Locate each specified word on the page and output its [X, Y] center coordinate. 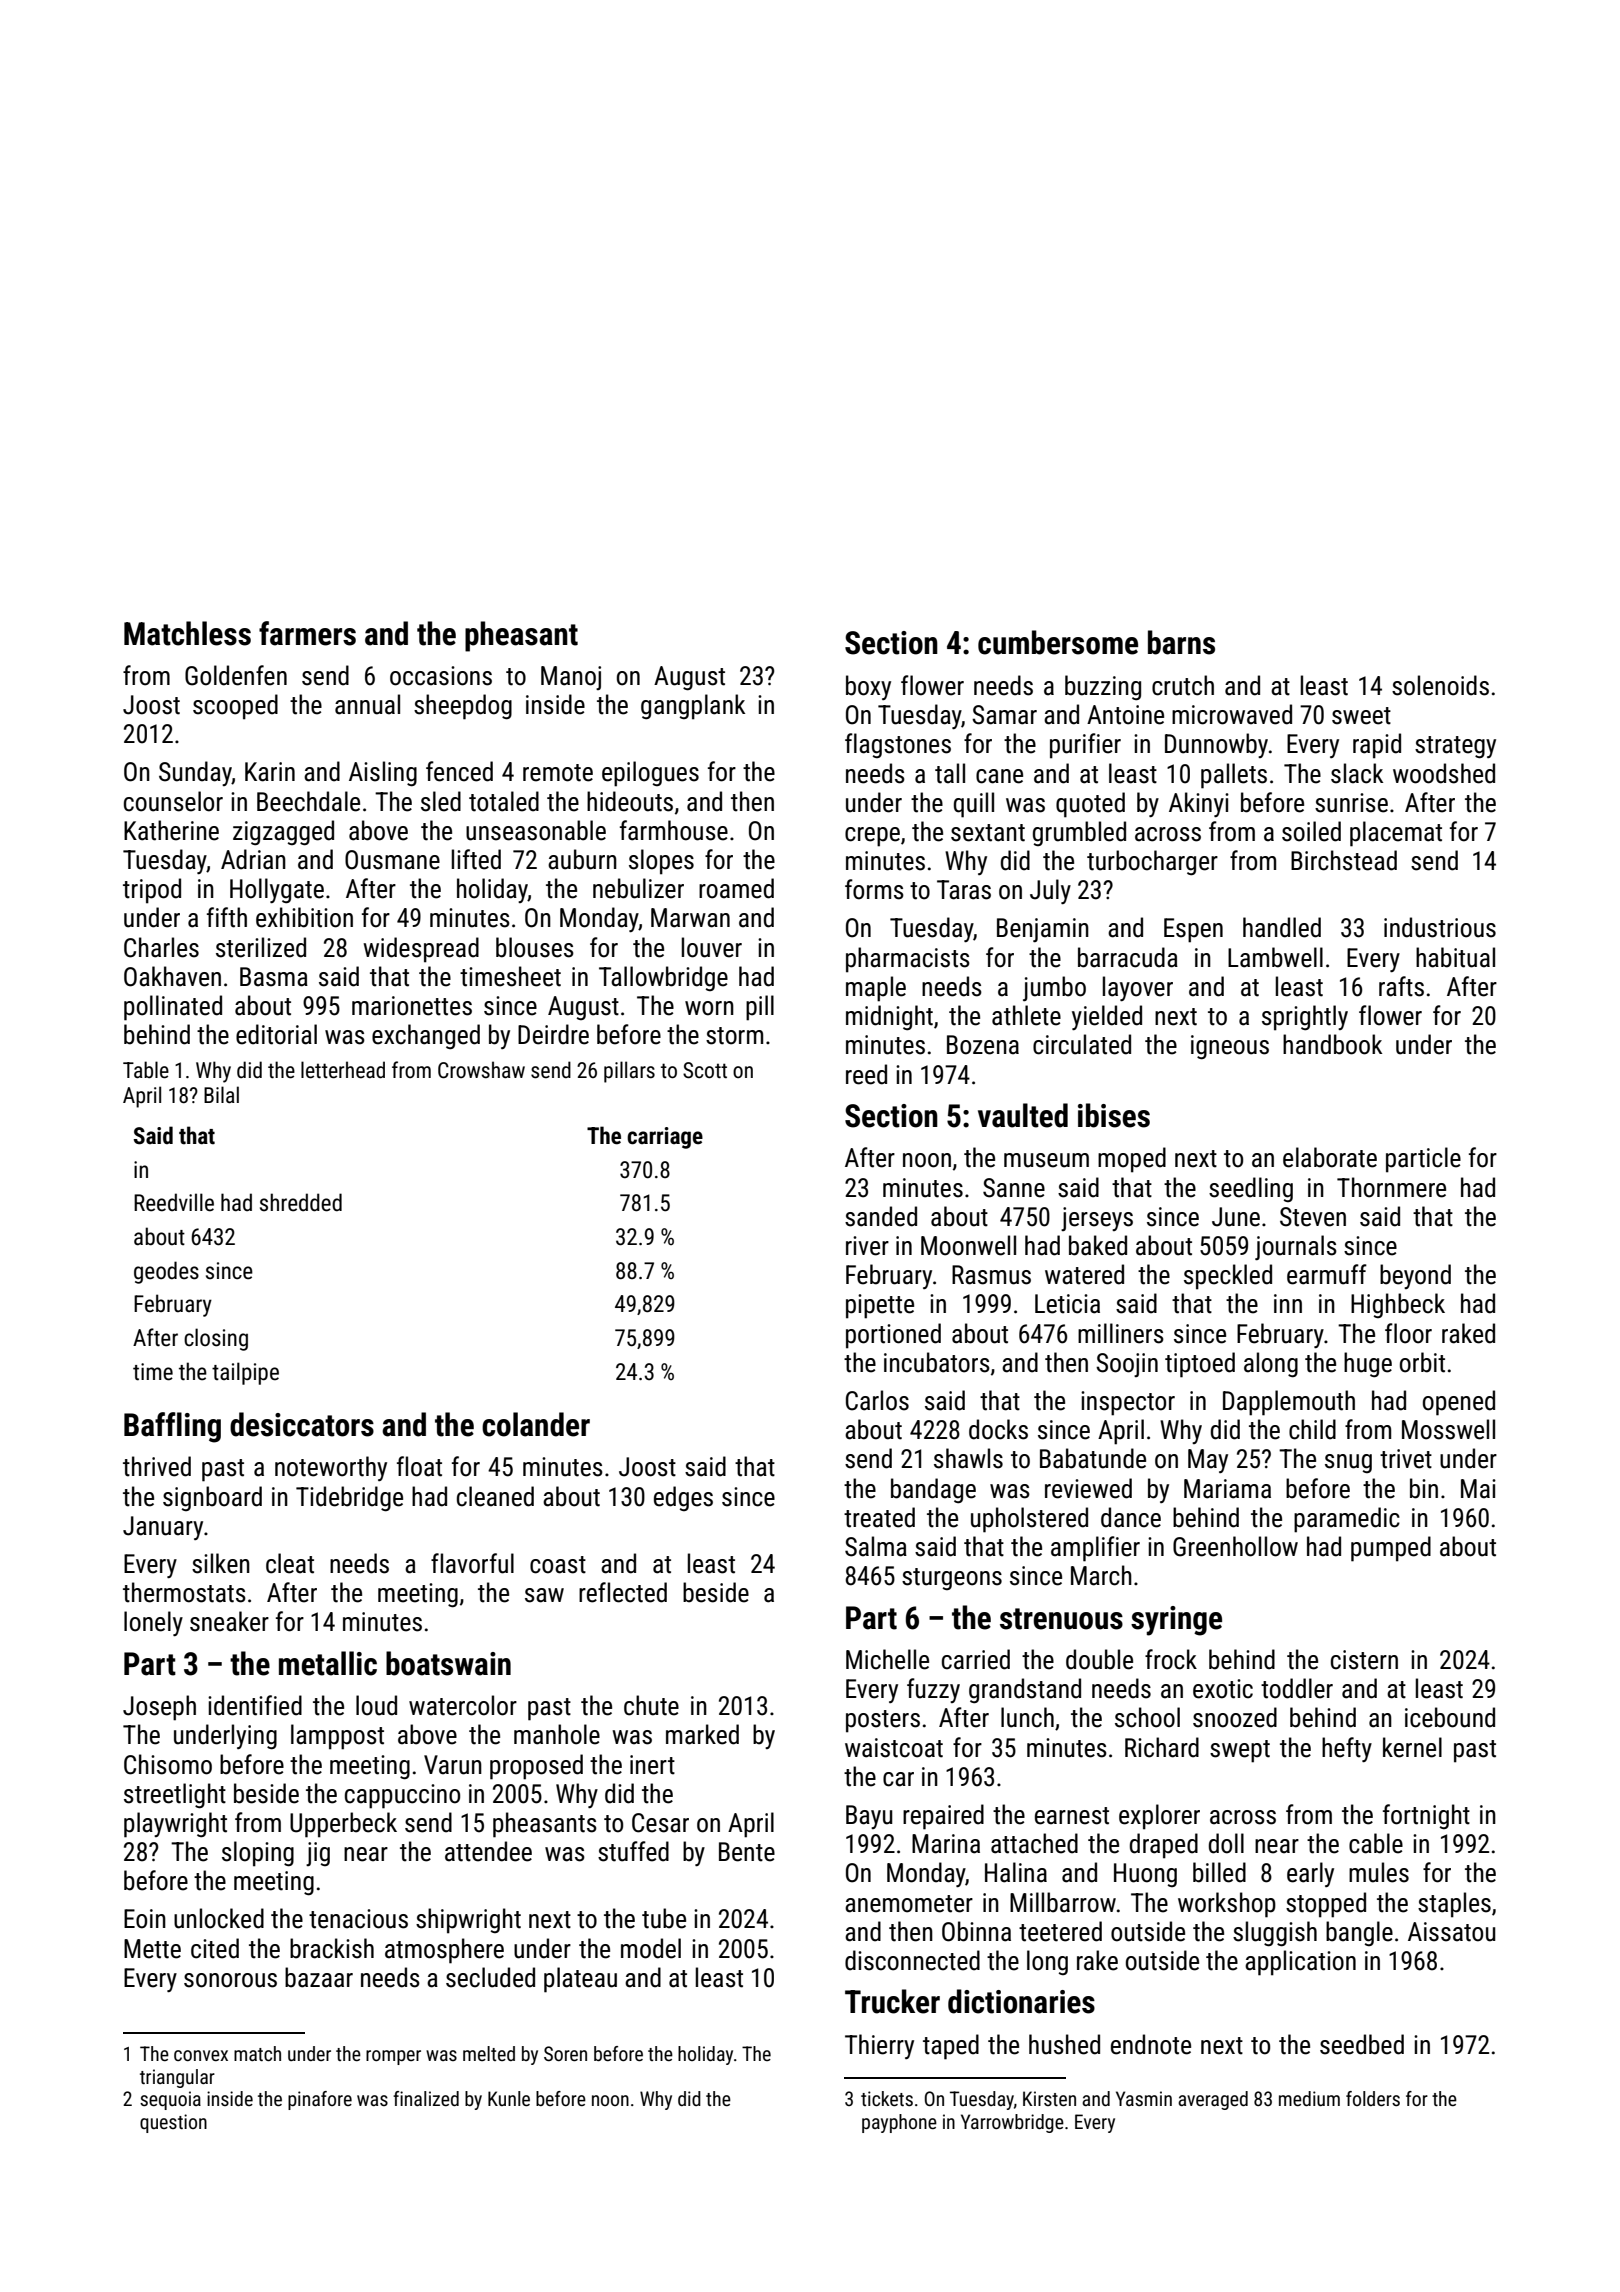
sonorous [230, 1980]
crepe [872, 837]
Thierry [879, 2046]
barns [1181, 642]
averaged [1213, 2100]
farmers [307, 633]
